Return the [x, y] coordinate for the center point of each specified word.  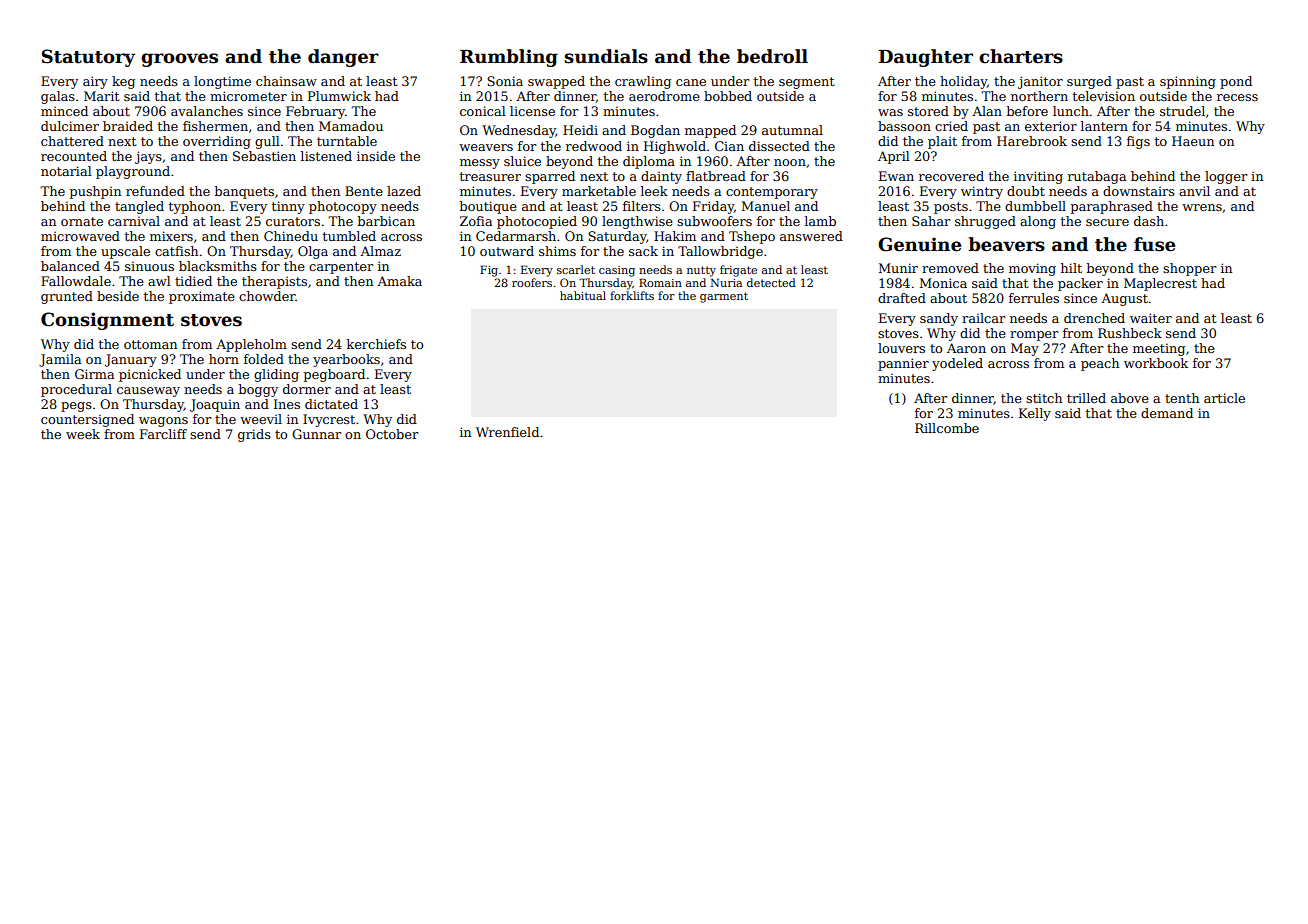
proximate [202, 297]
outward [507, 251]
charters [1021, 56]
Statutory [88, 58]
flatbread [716, 176]
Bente [364, 191]
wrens [1202, 207]
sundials [606, 56]
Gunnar [316, 434]
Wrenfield [507, 432]
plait [942, 142]
